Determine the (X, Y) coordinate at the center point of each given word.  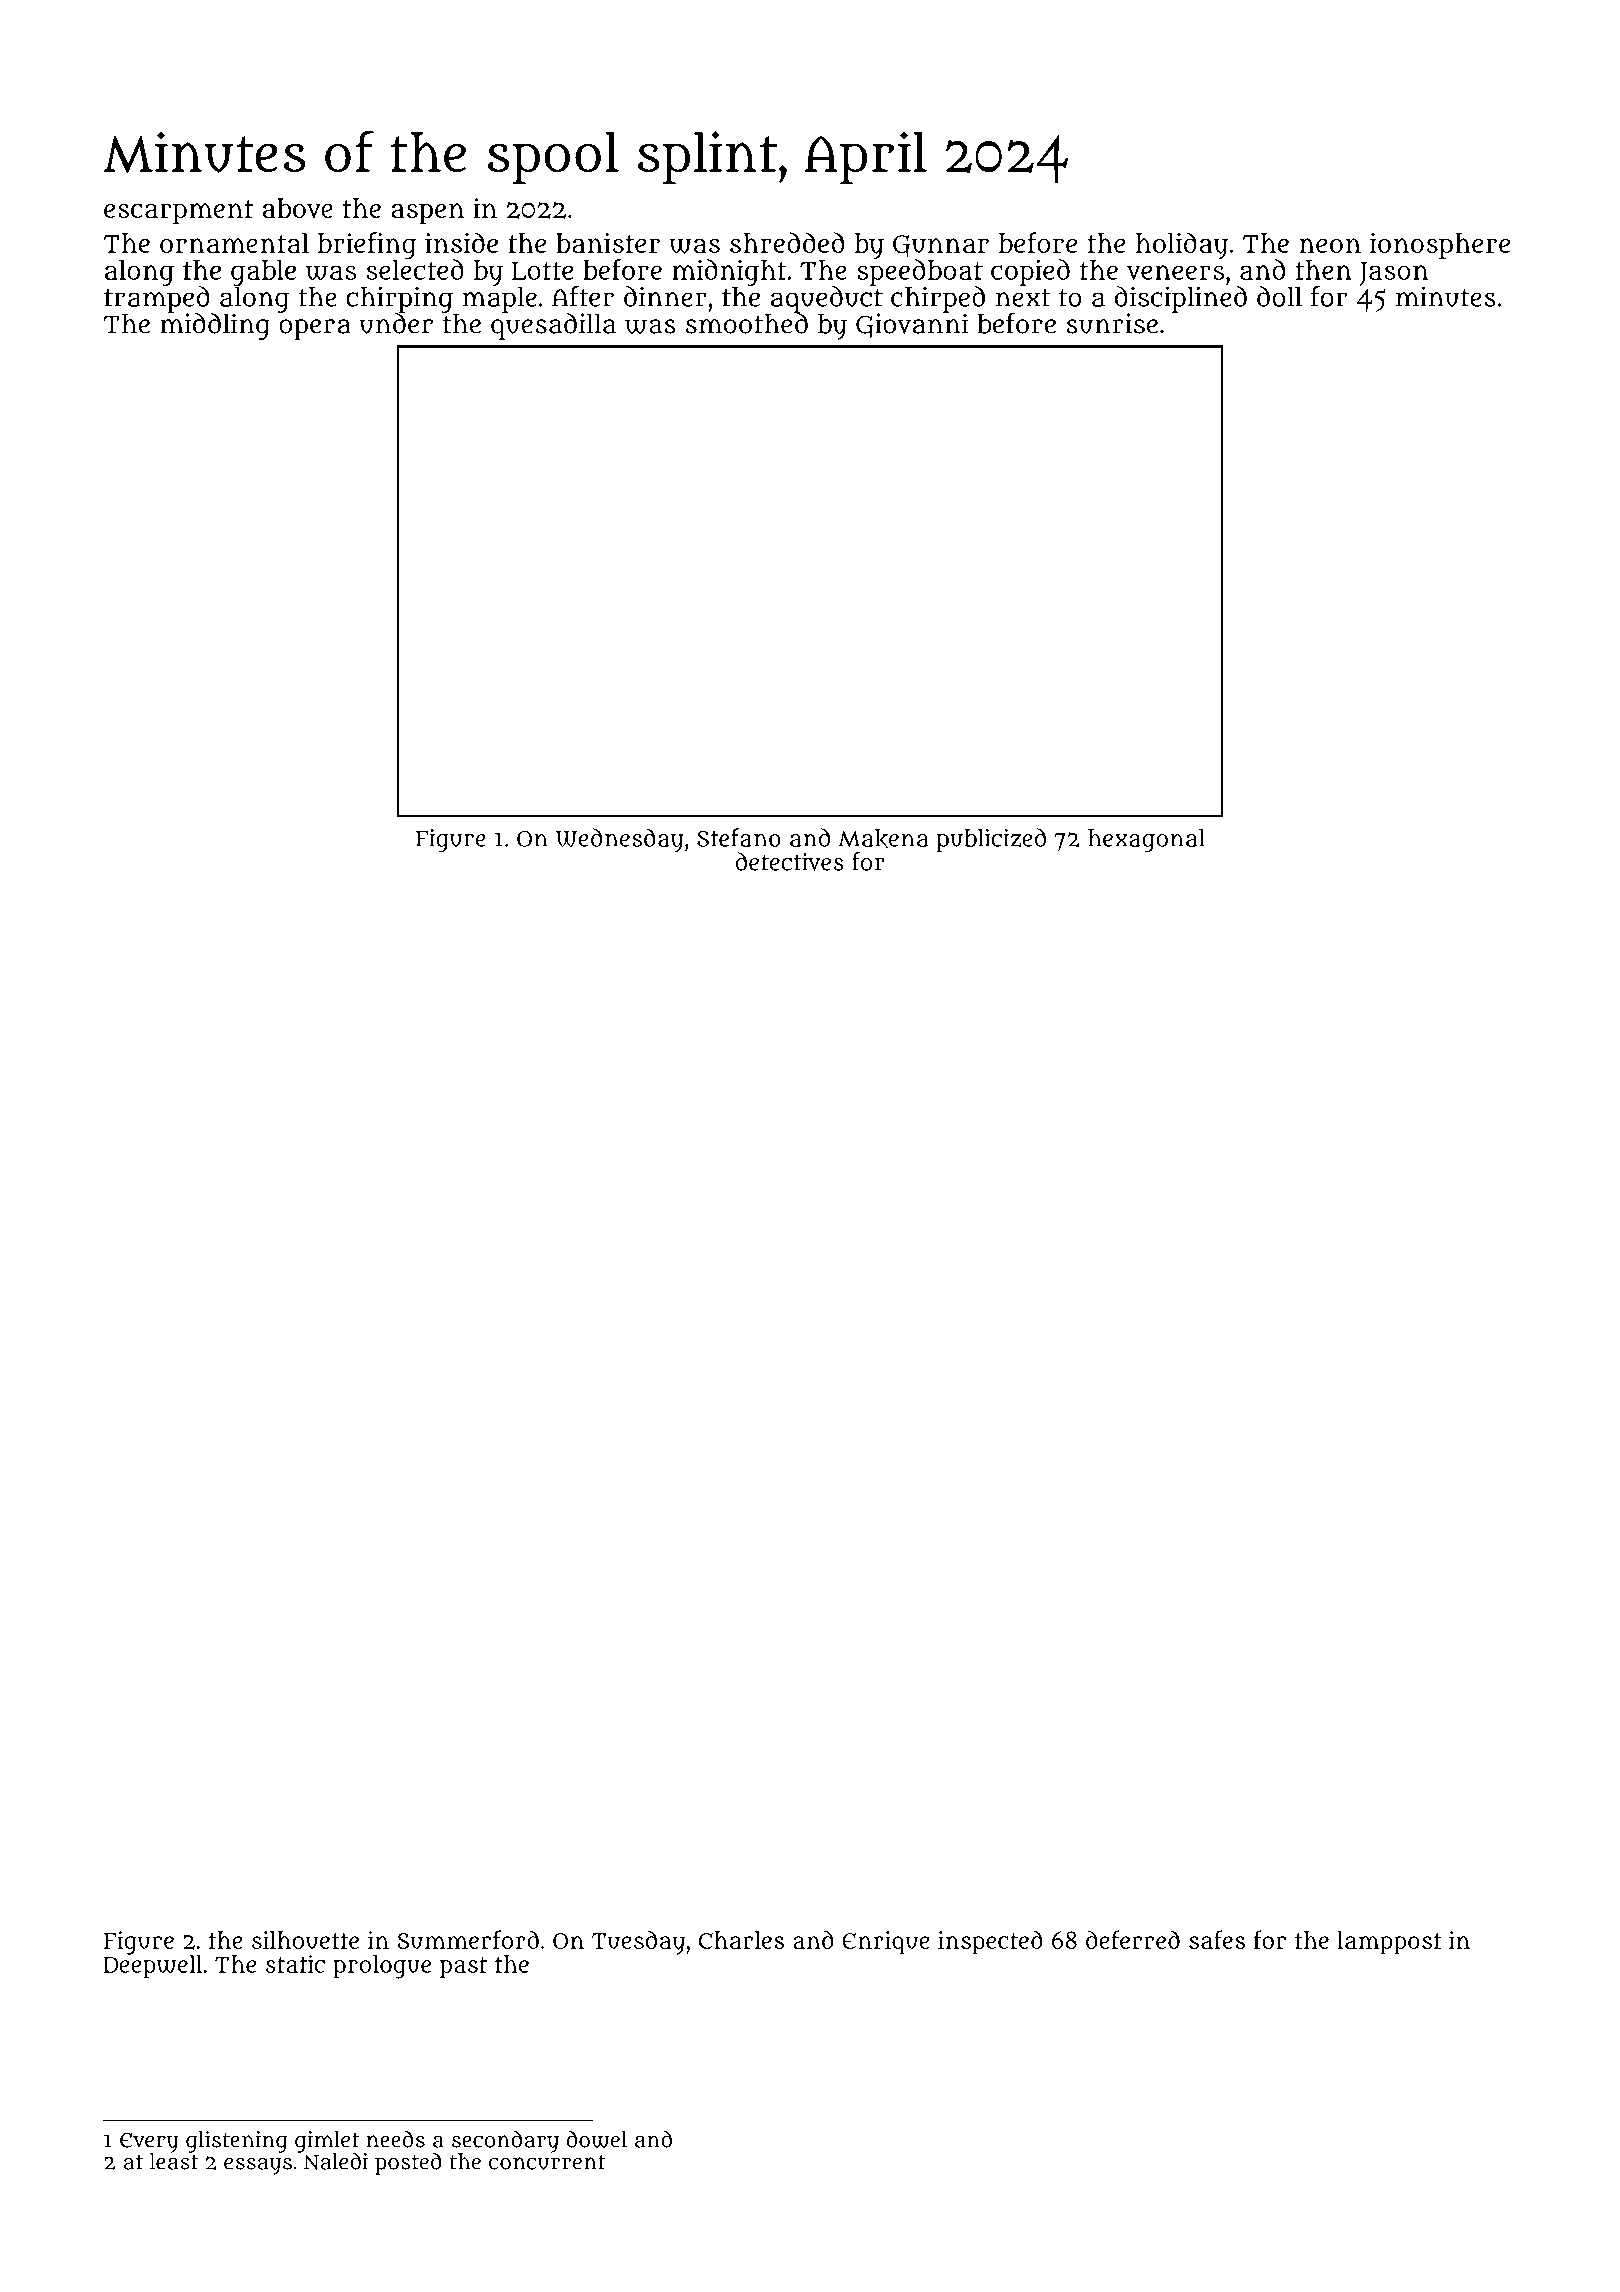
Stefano (739, 837)
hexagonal (1146, 841)
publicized (991, 840)
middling (215, 326)
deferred (1133, 1939)
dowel (597, 2139)
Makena (884, 839)
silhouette (305, 1940)
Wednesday (620, 840)
